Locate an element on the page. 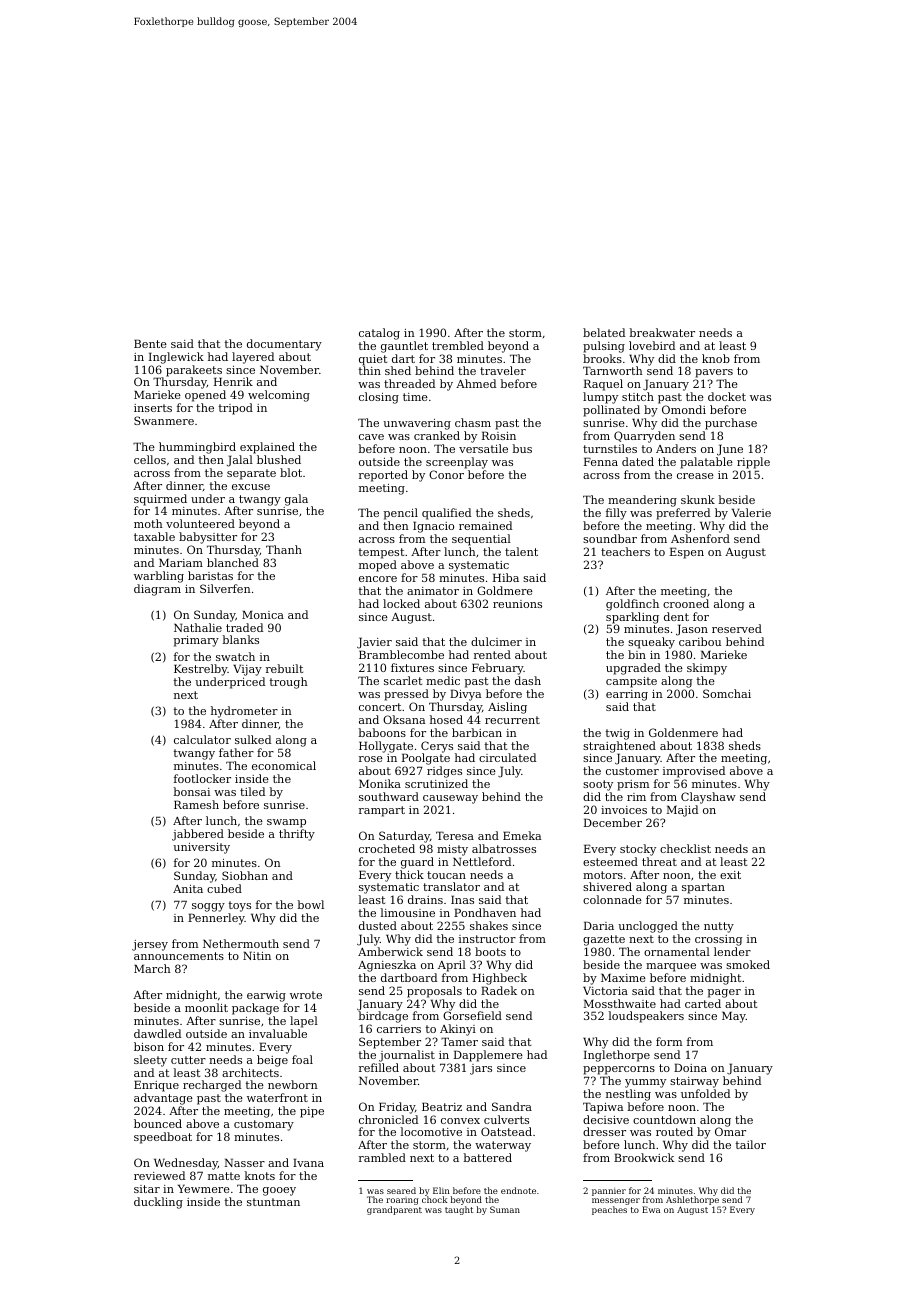 The height and width of the image is (1316, 908). earwig is located at coordinates (266, 996).
